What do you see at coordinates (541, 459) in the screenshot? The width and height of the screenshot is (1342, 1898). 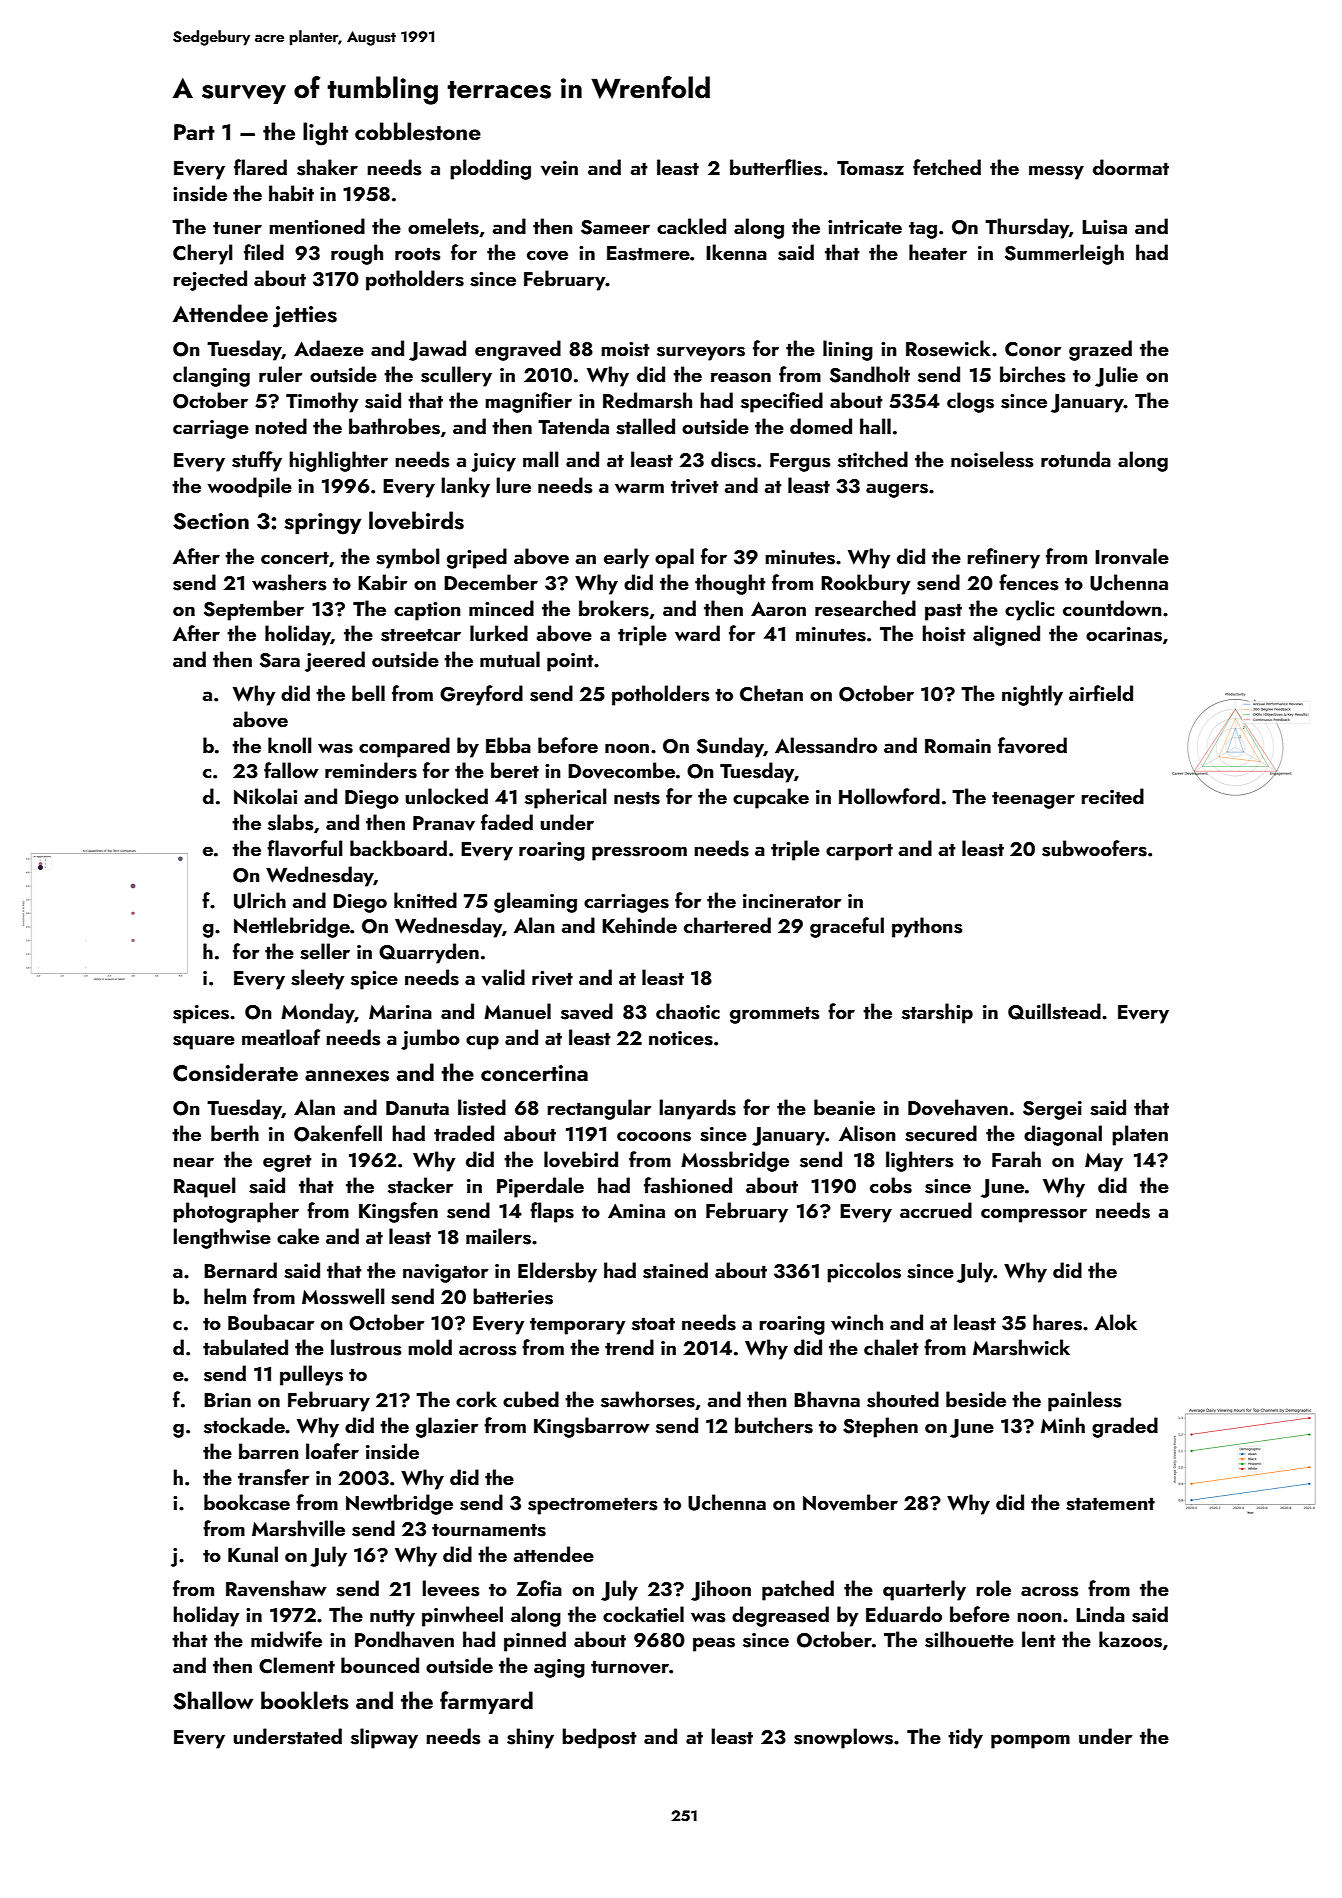 I see `mall` at bounding box center [541, 459].
